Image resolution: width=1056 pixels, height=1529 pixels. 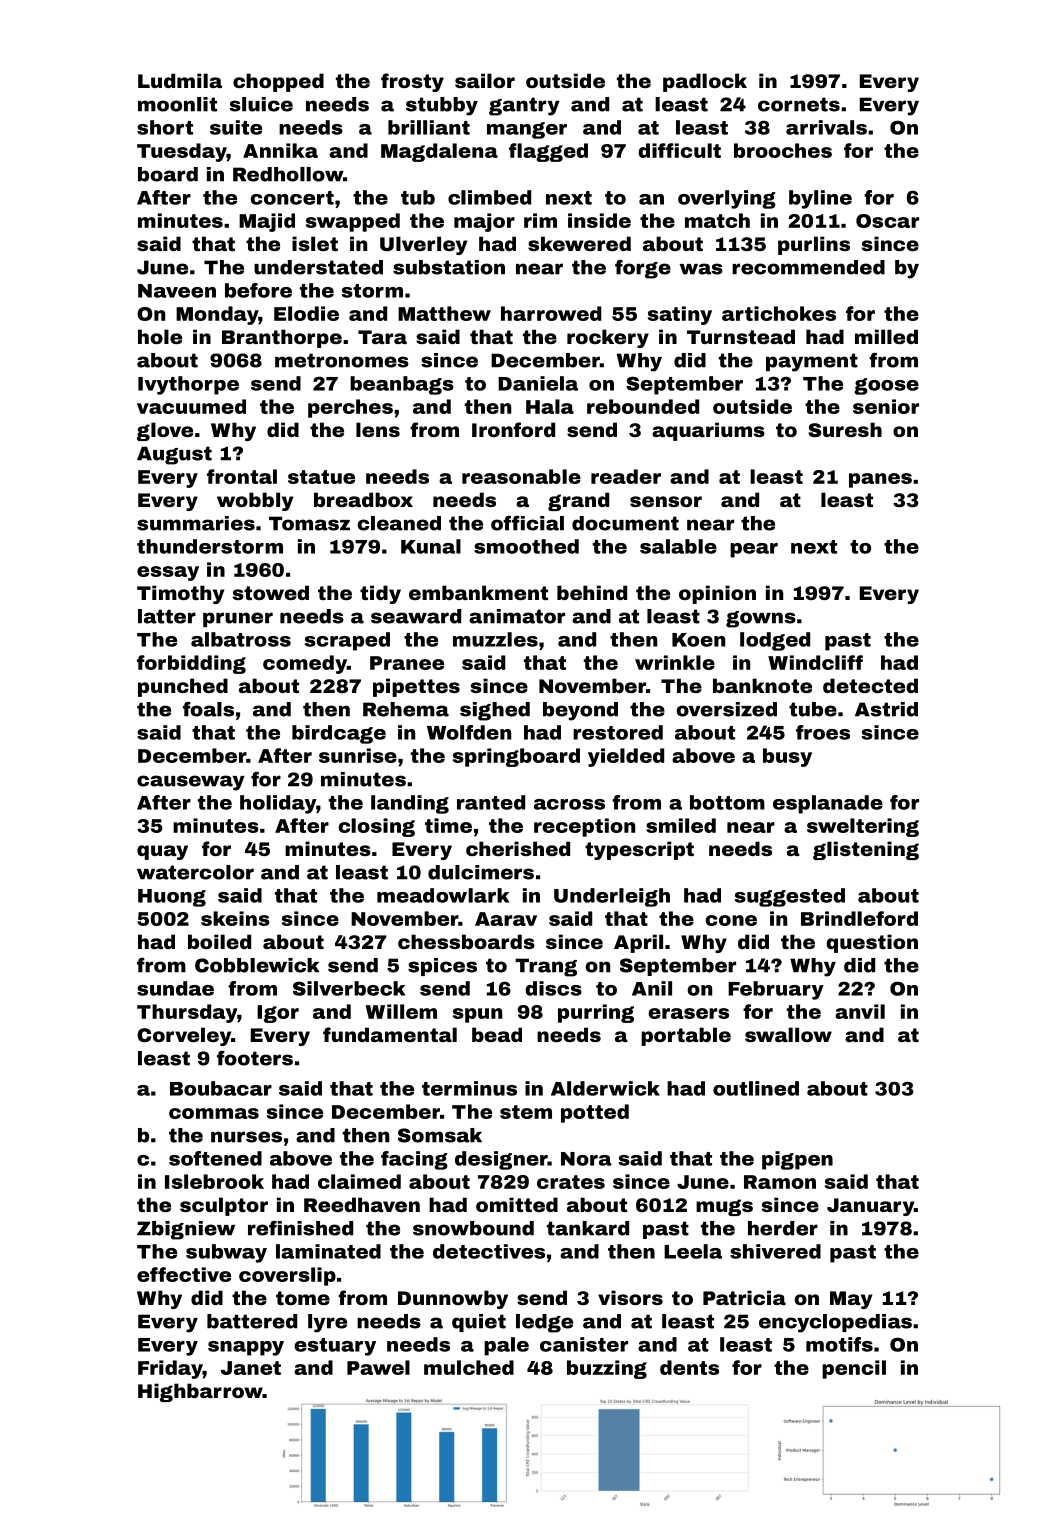 I want to click on pigpen, so click(x=797, y=1160).
